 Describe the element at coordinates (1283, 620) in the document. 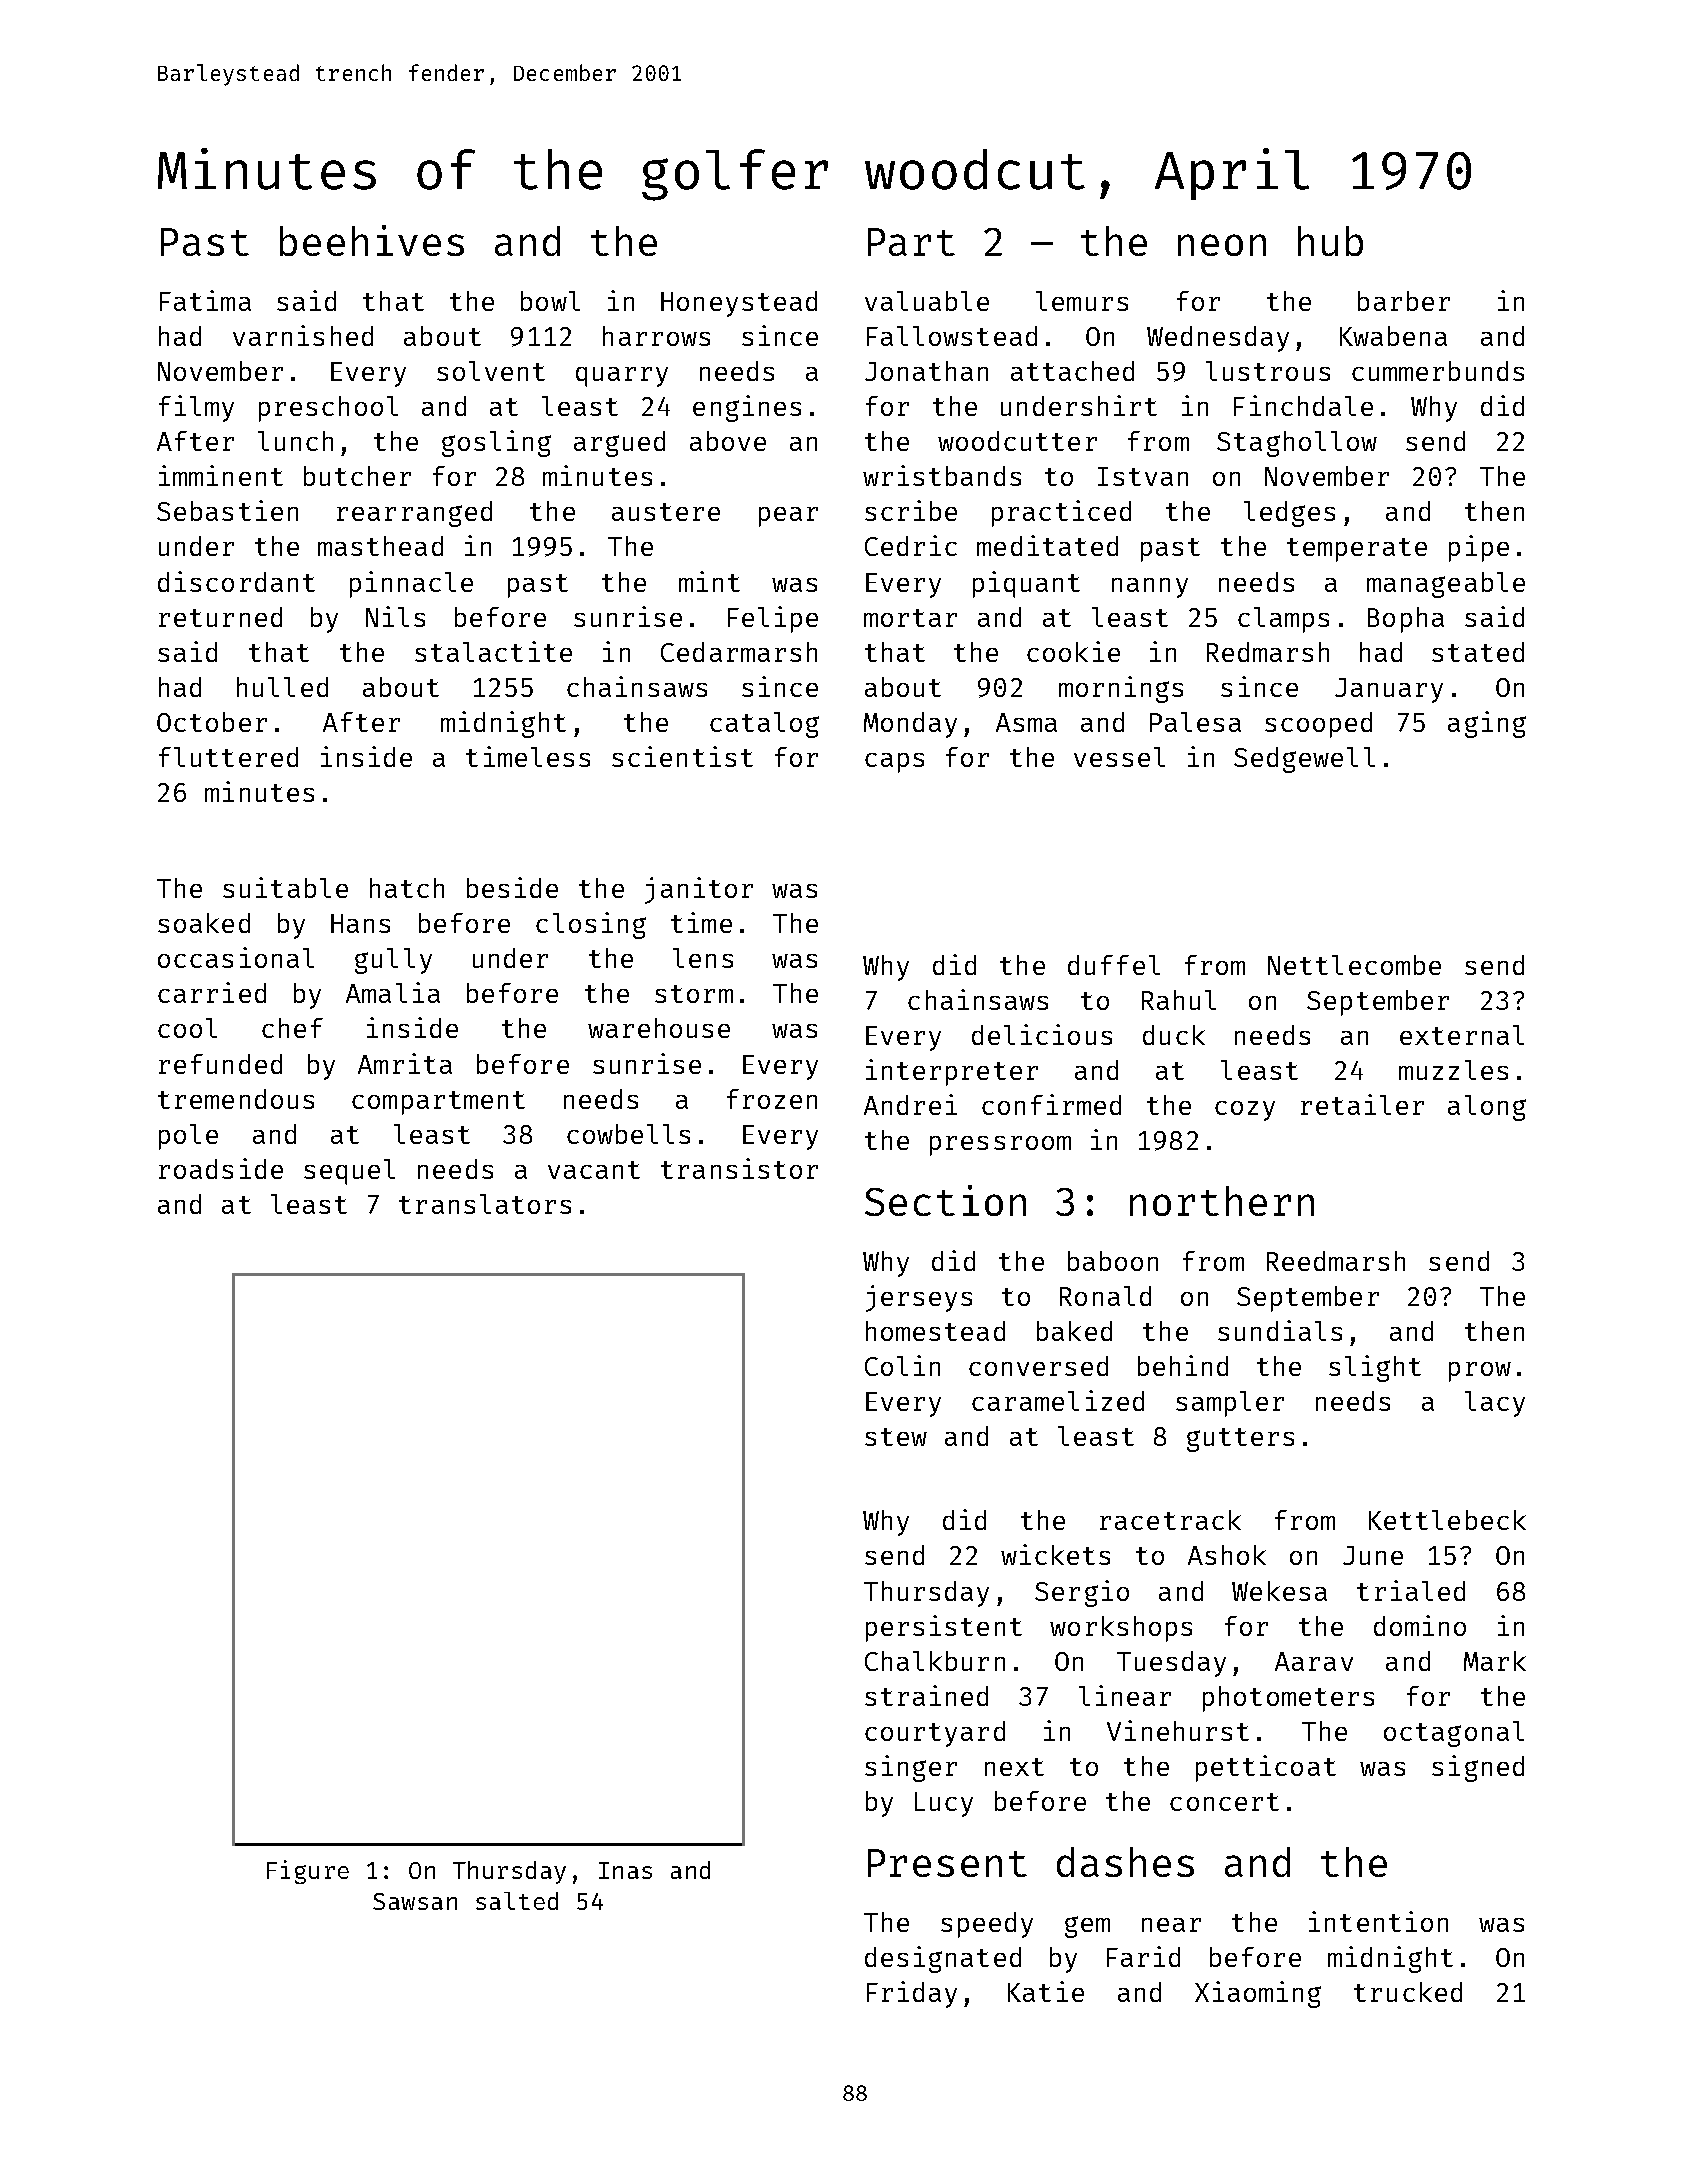

I see `clamps` at that location.
